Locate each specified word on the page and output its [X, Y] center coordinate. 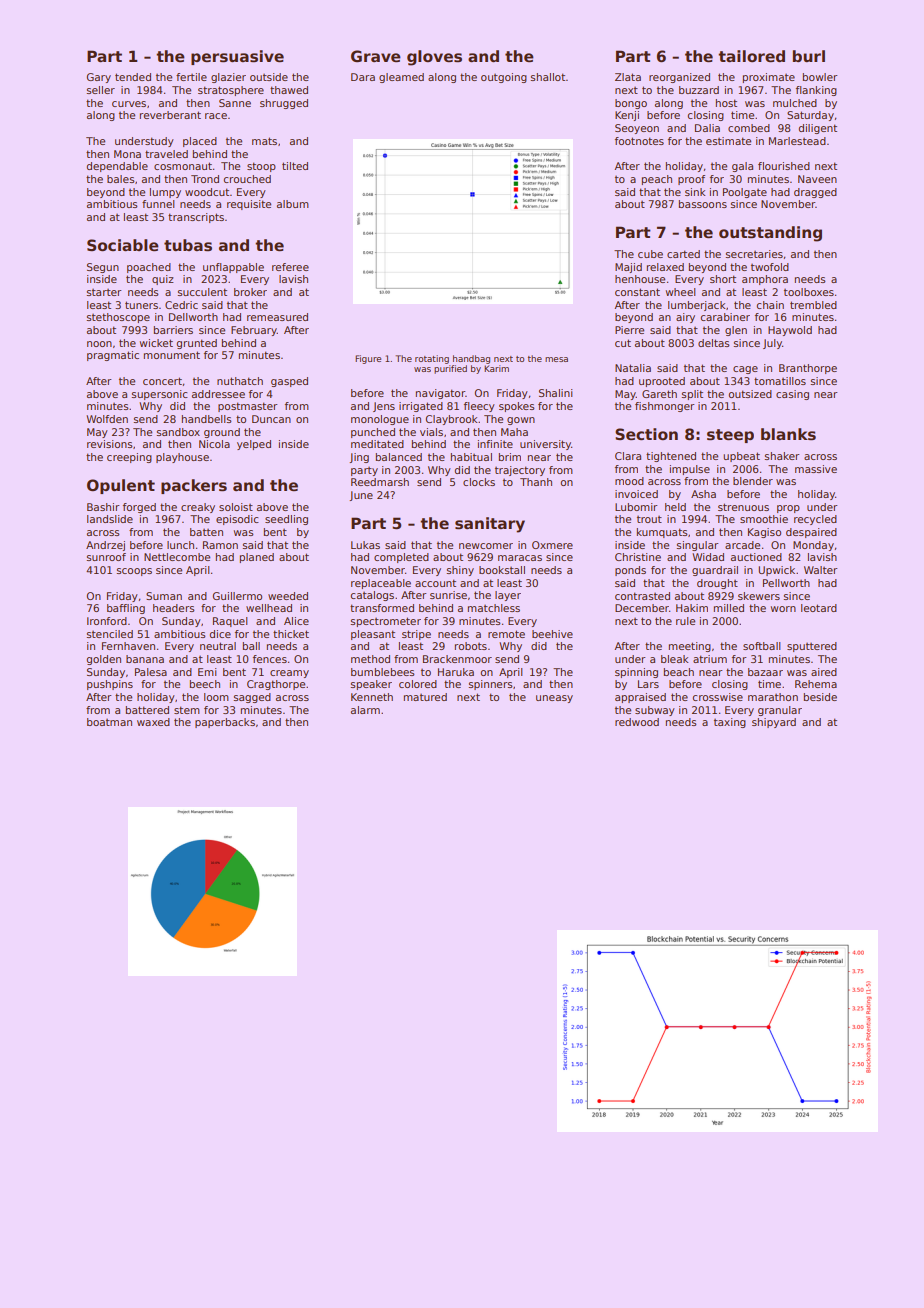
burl [809, 56]
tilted [295, 166]
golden [104, 660]
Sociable [123, 245]
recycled [815, 520]
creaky [198, 508]
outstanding [770, 234]
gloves [434, 58]
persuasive [237, 57]
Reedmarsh [380, 482]
